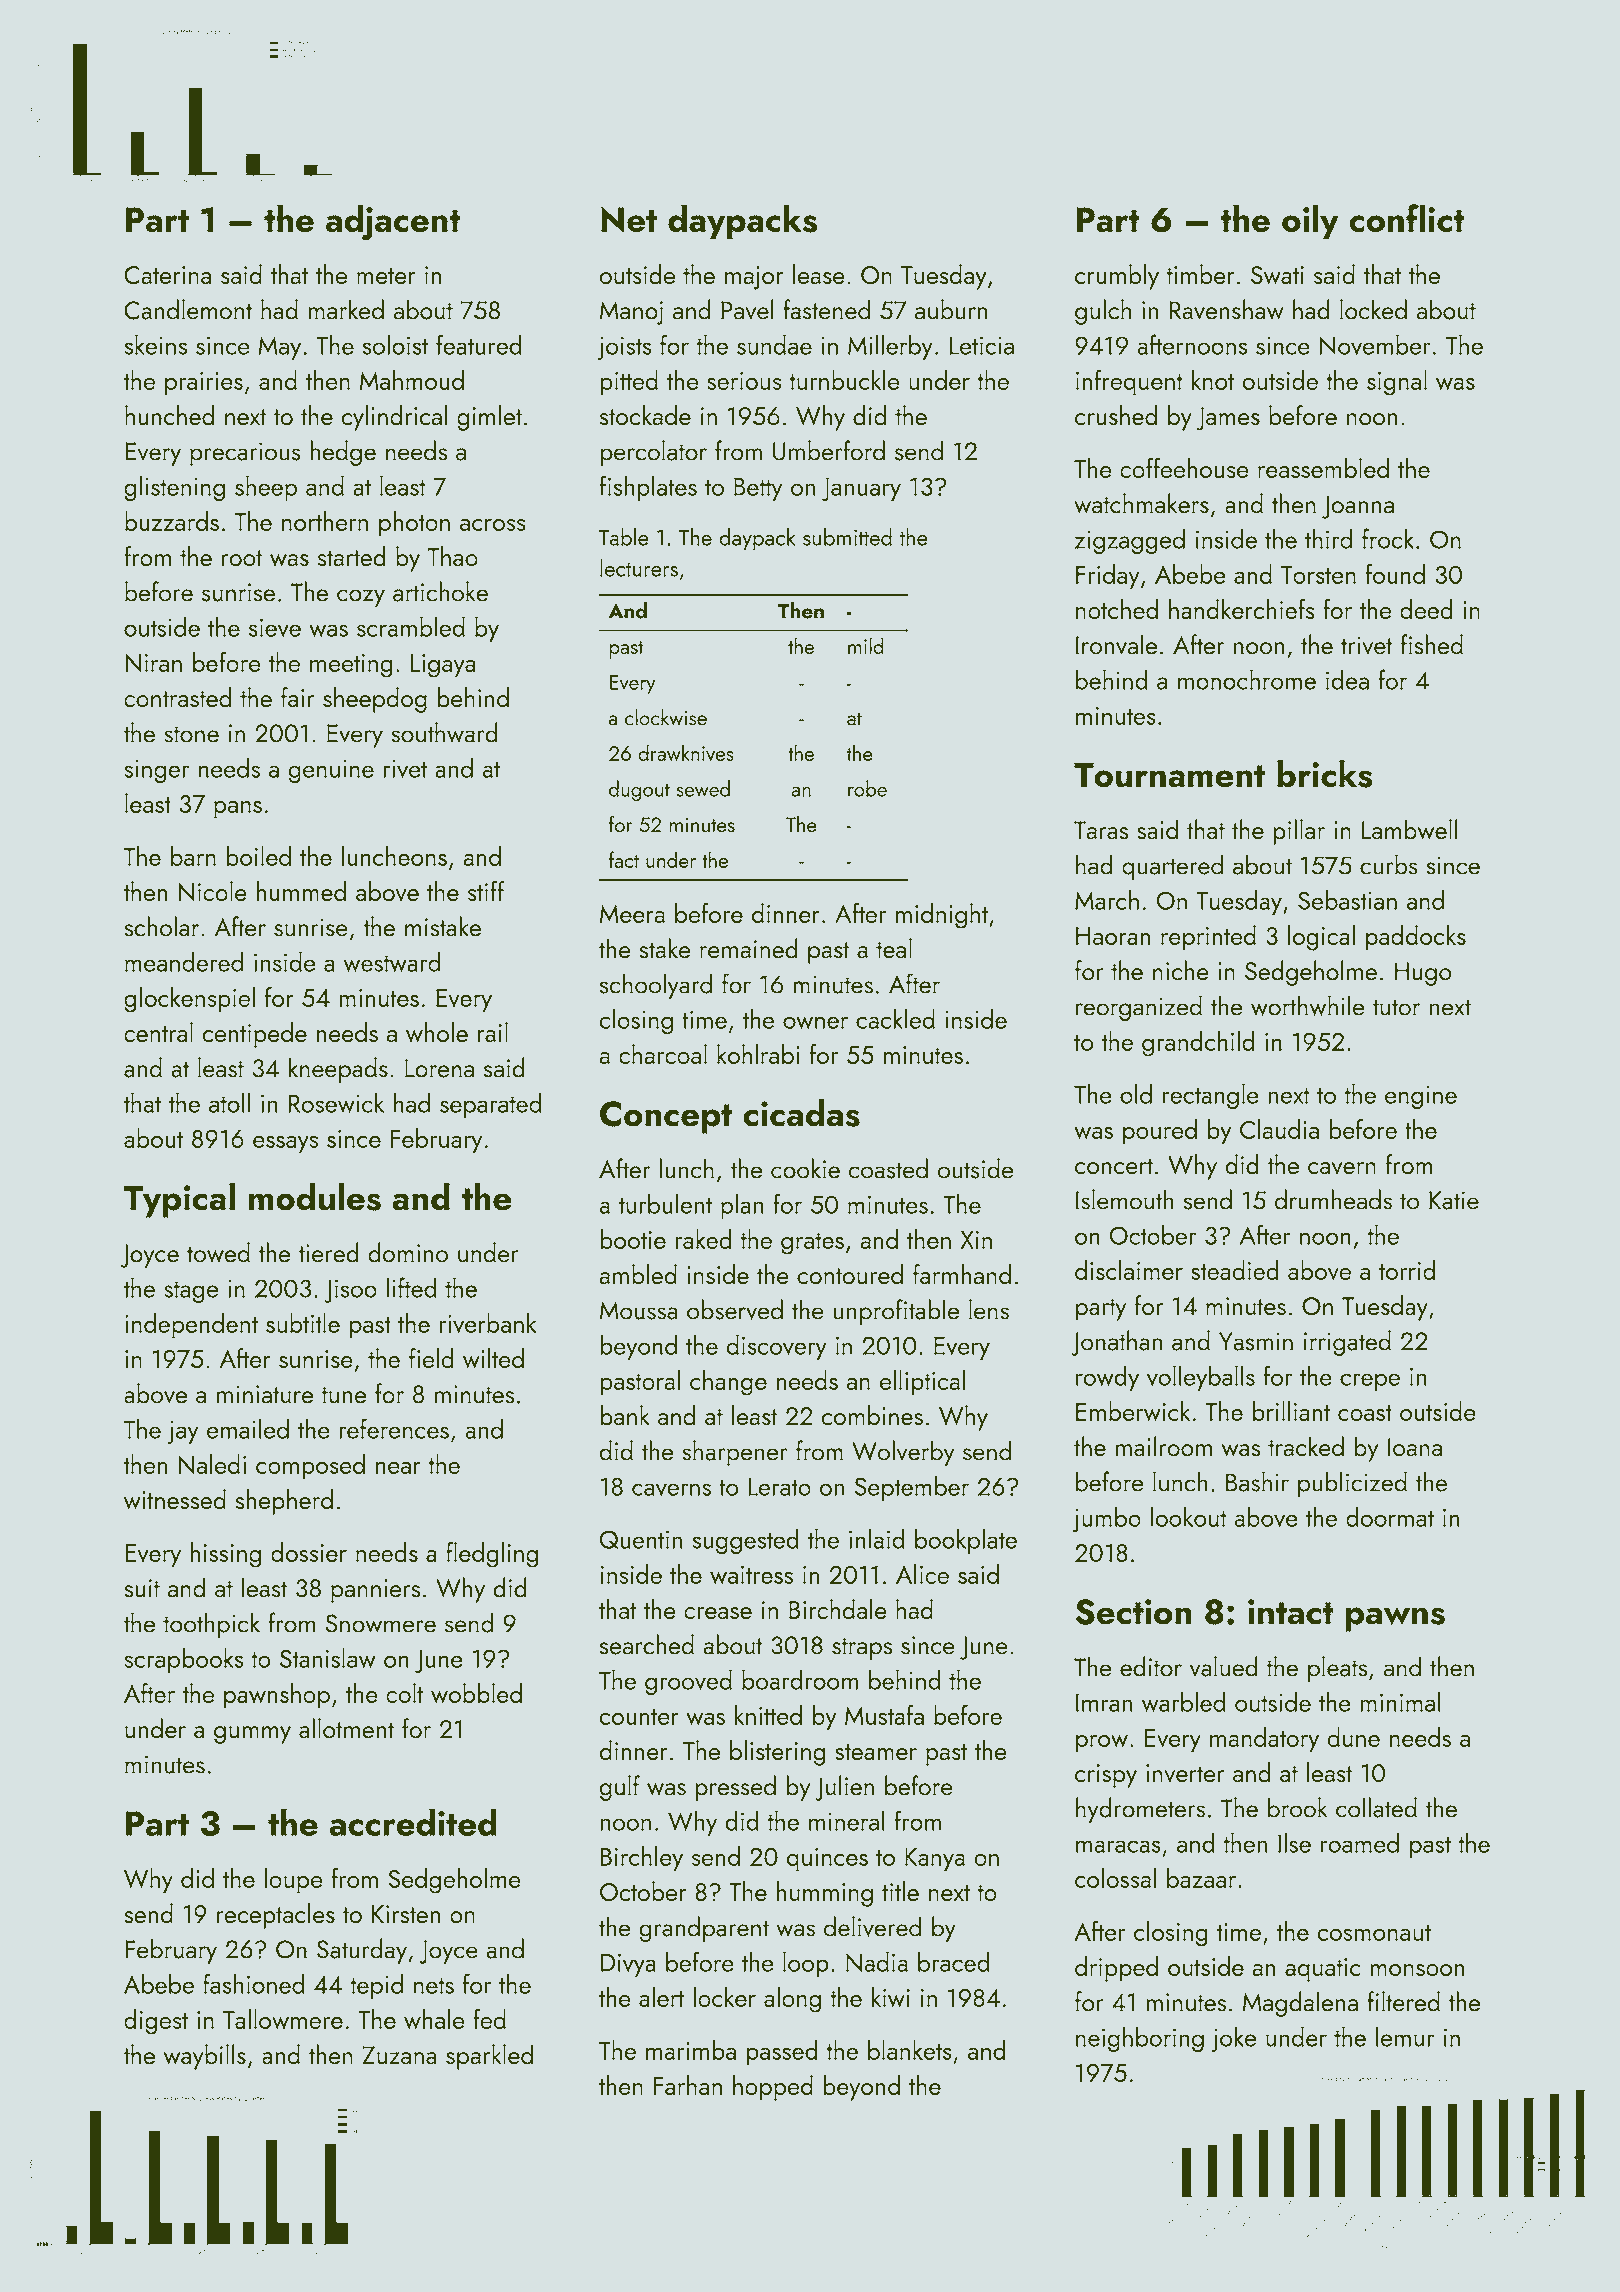 This screenshot has height=2292, width=1620. What do you see at coordinates (754, 278) in the screenshot?
I see `major` at bounding box center [754, 278].
